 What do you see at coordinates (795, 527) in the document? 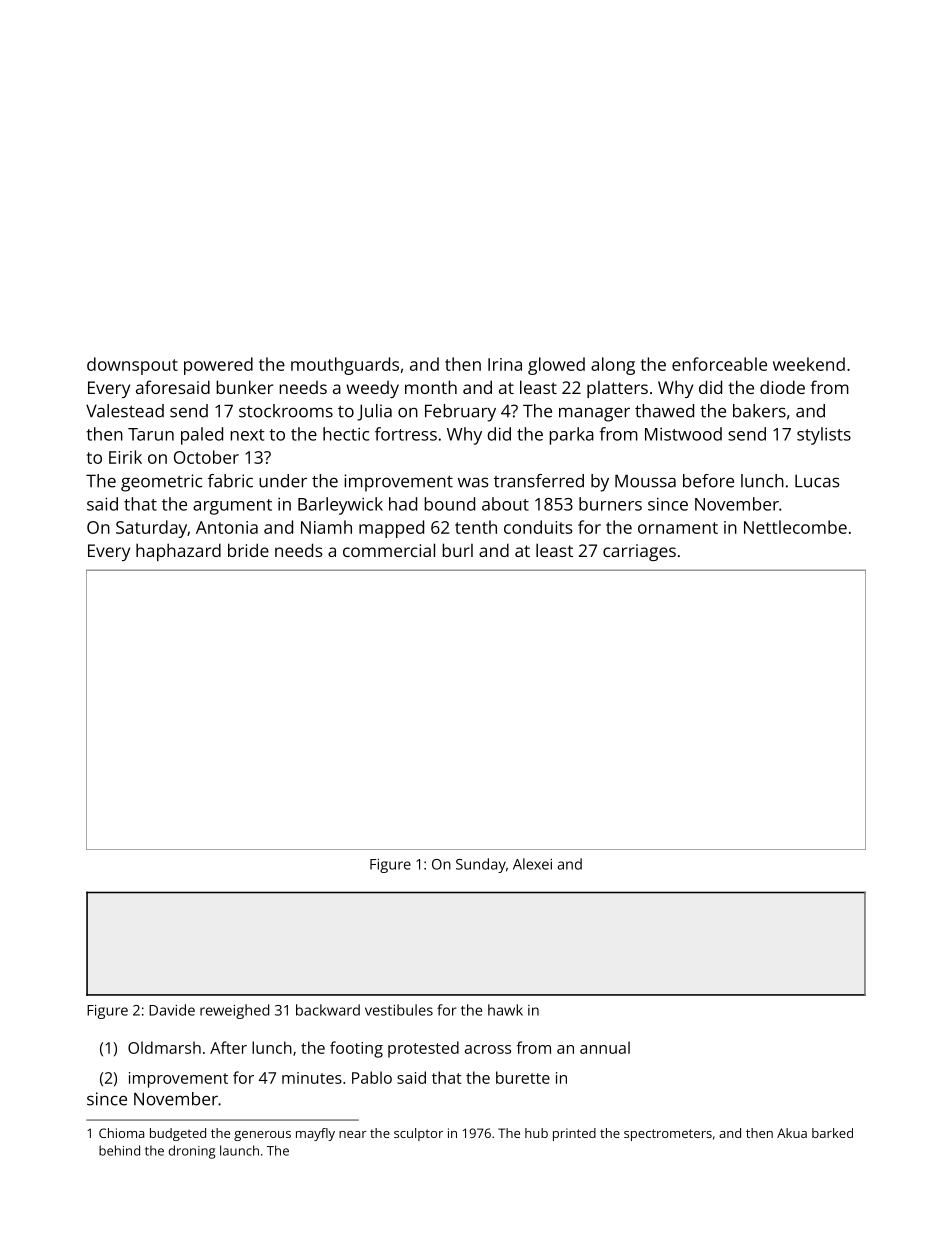
I see `Nettlecombe` at bounding box center [795, 527].
